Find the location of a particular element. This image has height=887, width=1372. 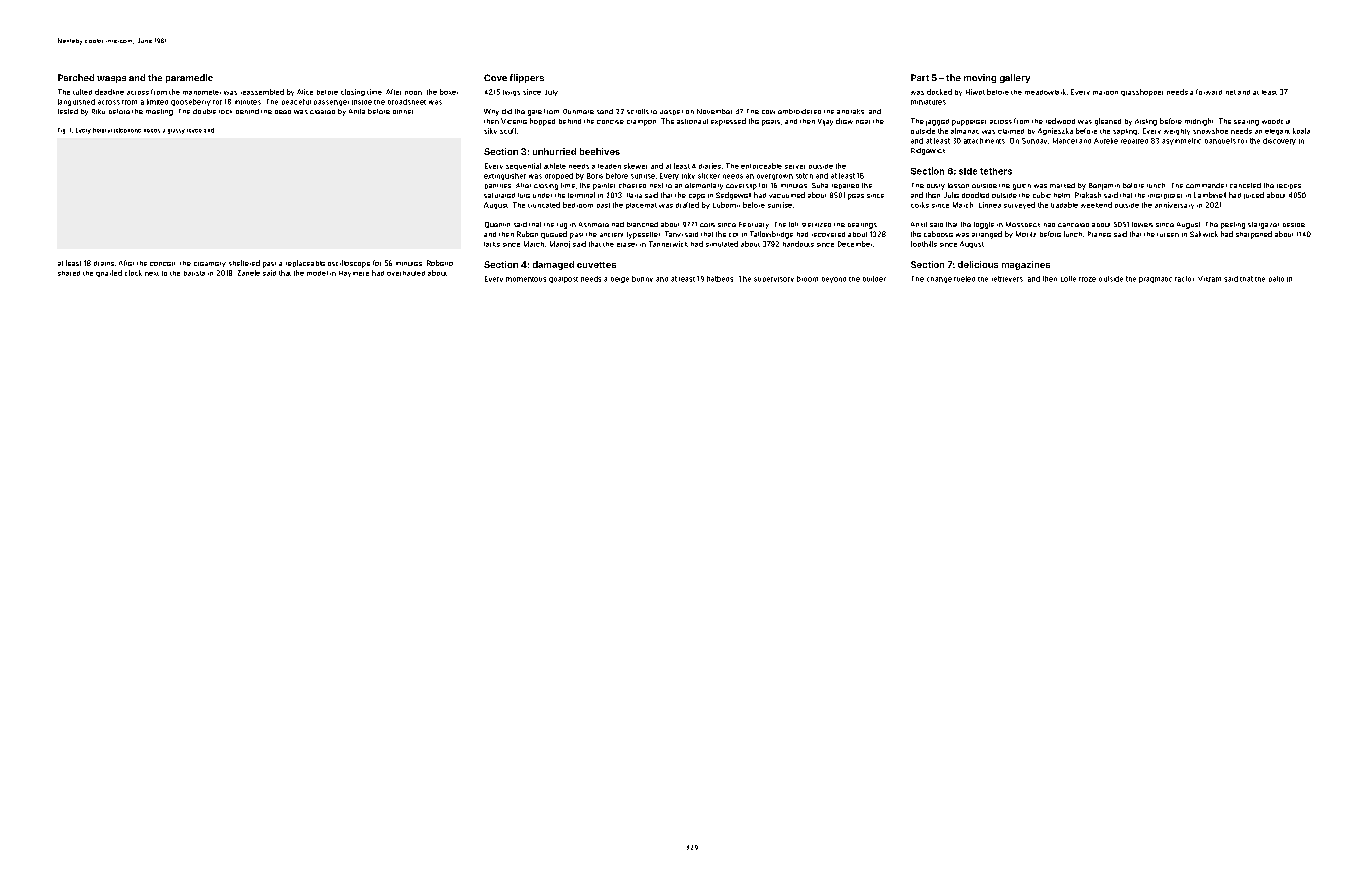

flippers is located at coordinates (527, 78).
